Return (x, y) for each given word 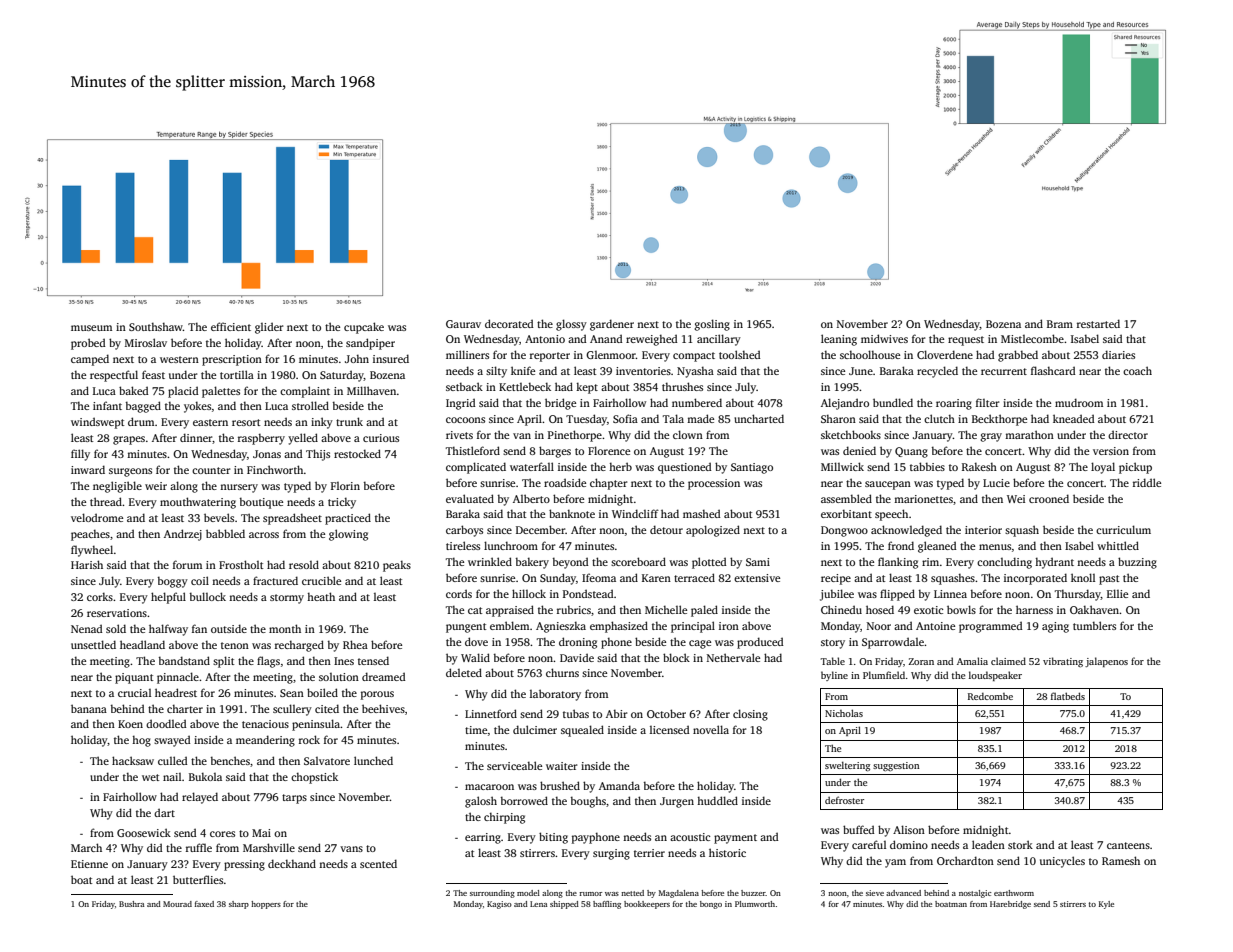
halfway (168, 630)
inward (88, 469)
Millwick (842, 466)
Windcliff (635, 513)
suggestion (896, 766)
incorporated (1035, 579)
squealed (582, 731)
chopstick (314, 778)
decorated (509, 323)
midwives (884, 338)
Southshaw (156, 326)
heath (321, 596)
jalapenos (1106, 662)
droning (578, 643)
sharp (239, 905)
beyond (571, 563)
